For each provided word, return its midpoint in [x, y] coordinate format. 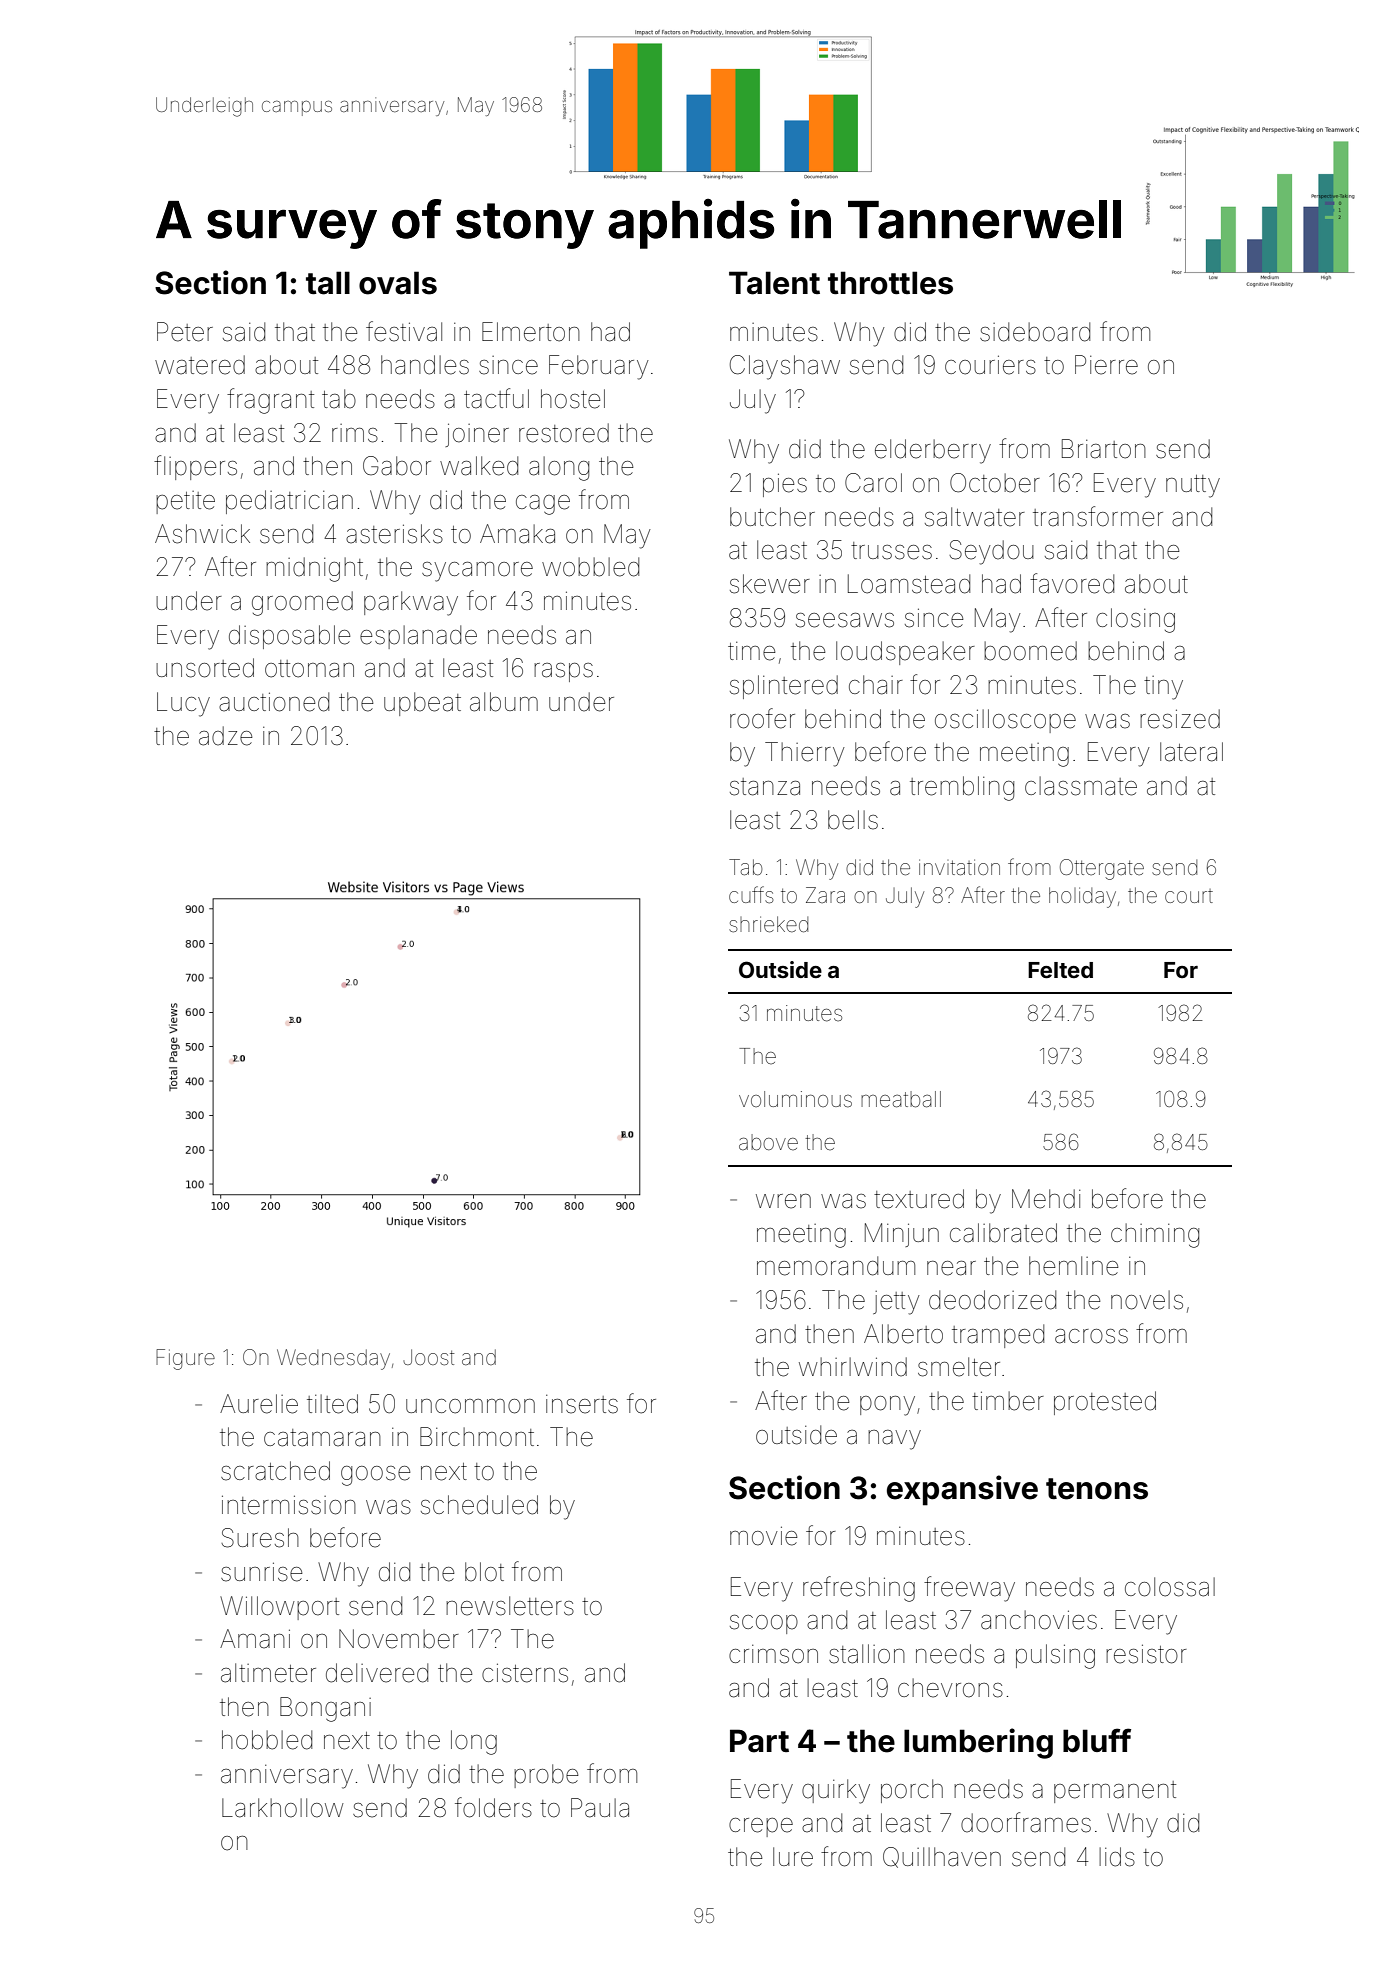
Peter [185, 332]
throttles [890, 283]
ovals [398, 283]
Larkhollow [283, 1808]
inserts [582, 1404]
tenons [1097, 1489]
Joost [428, 1357]
